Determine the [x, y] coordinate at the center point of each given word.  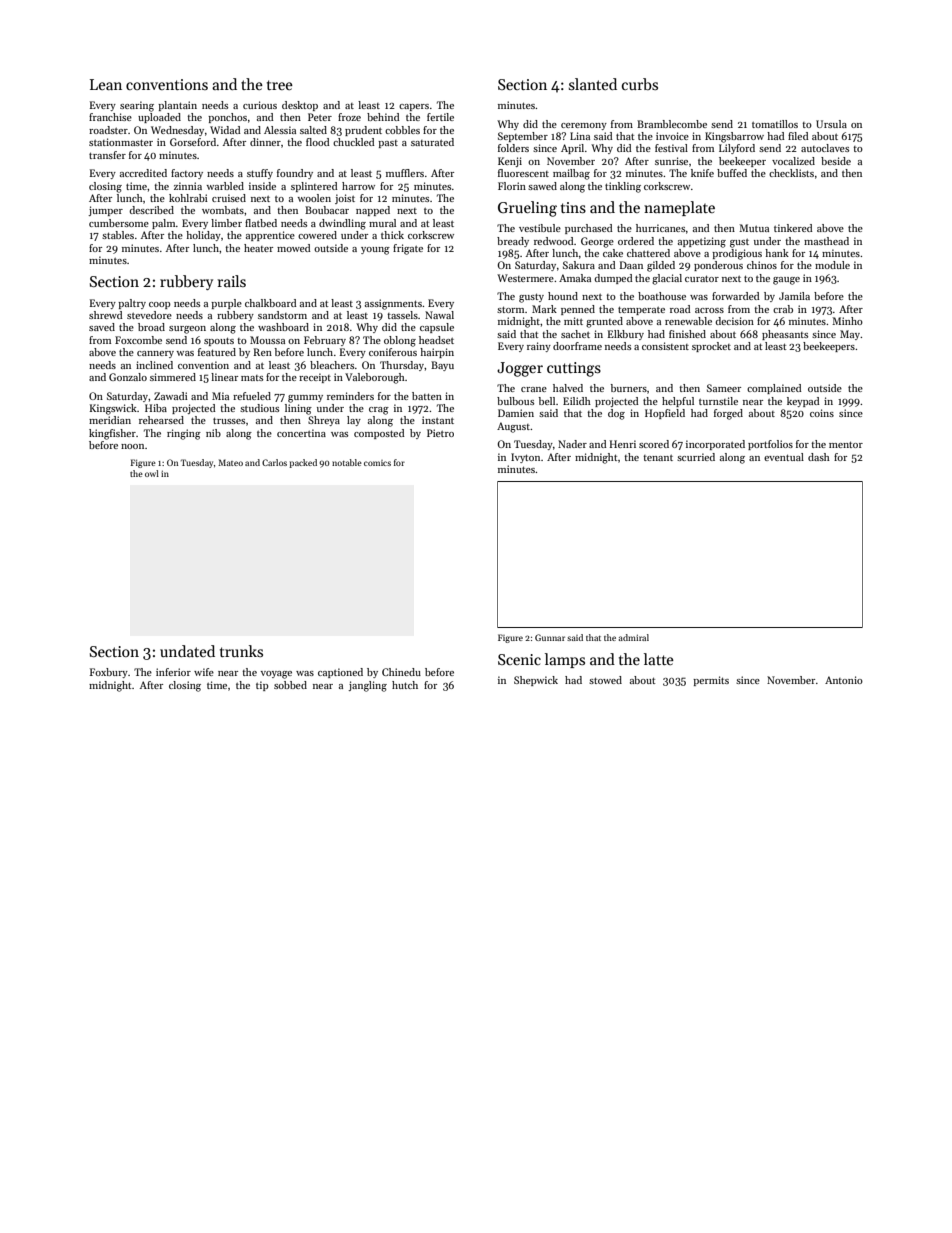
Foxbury [109, 673]
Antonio [844, 680]
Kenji [510, 162]
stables [118, 235]
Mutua [754, 228]
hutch [405, 685]
